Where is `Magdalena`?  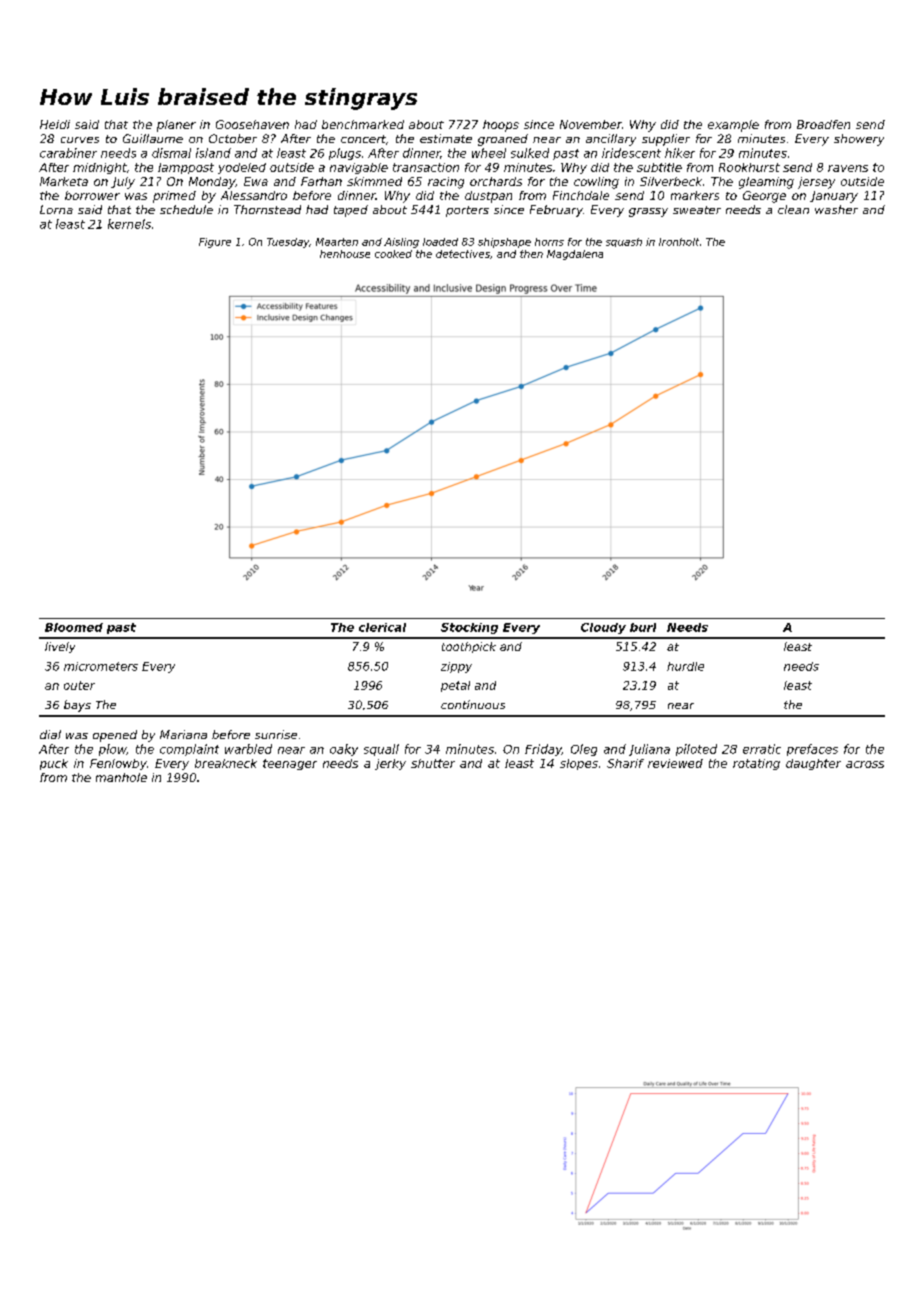 Magdalena is located at coordinates (575, 255).
